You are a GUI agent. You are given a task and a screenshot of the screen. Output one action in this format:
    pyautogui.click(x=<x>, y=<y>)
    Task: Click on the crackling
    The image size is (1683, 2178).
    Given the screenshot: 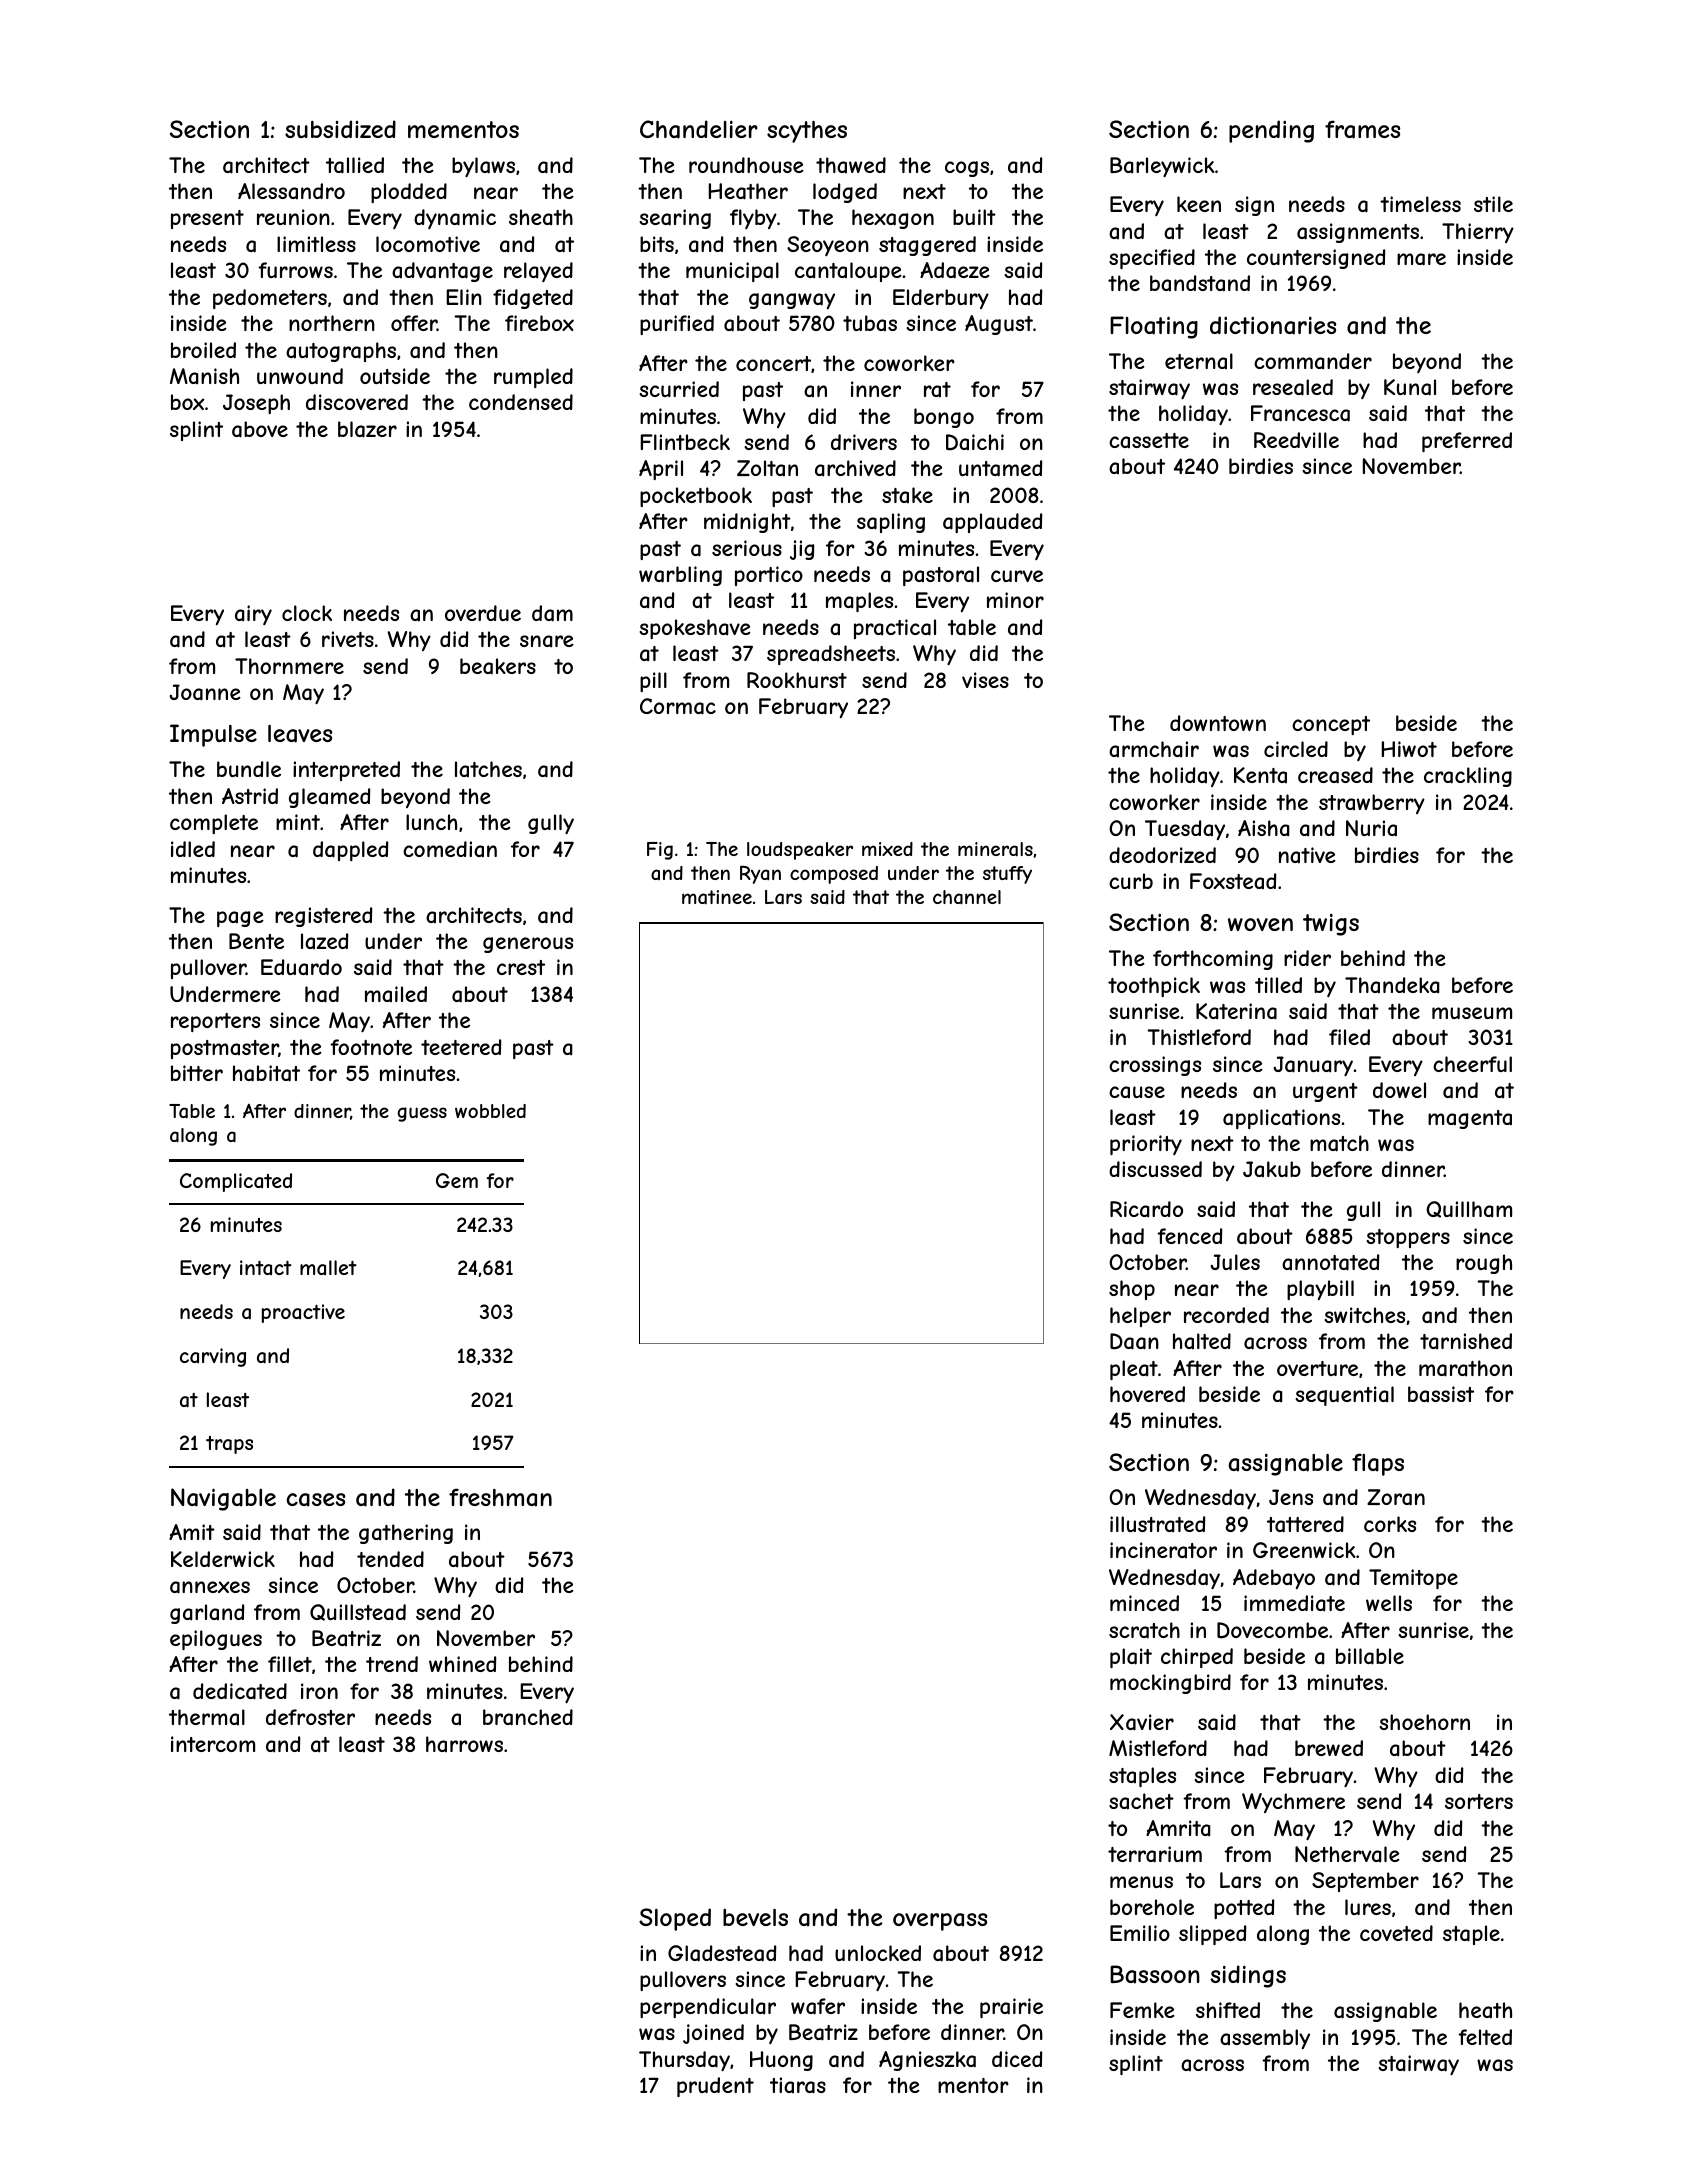 What is the action you would take?
    pyautogui.click(x=1468, y=777)
